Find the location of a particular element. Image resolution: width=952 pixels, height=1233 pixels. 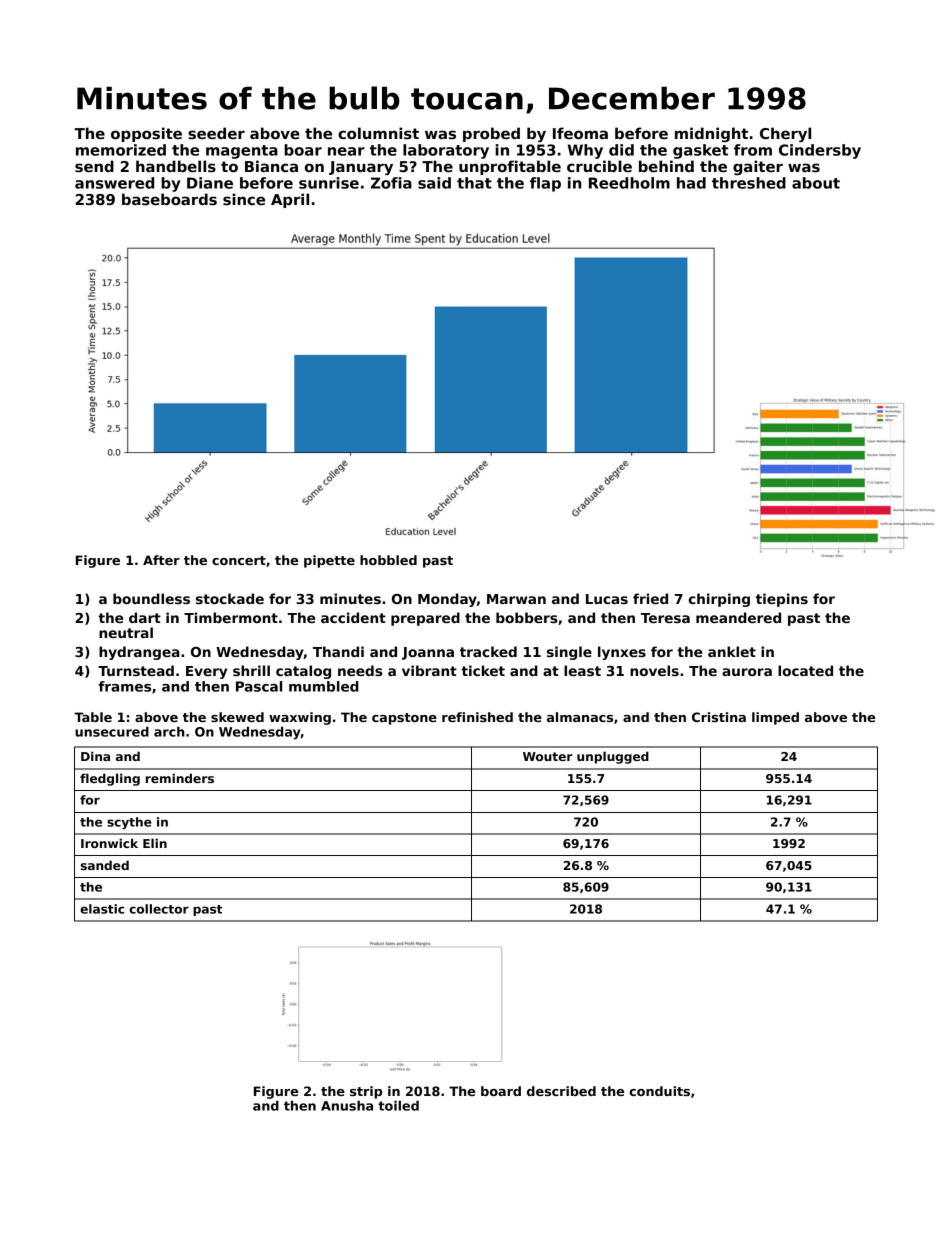

Elin is located at coordinates (155, 843).
